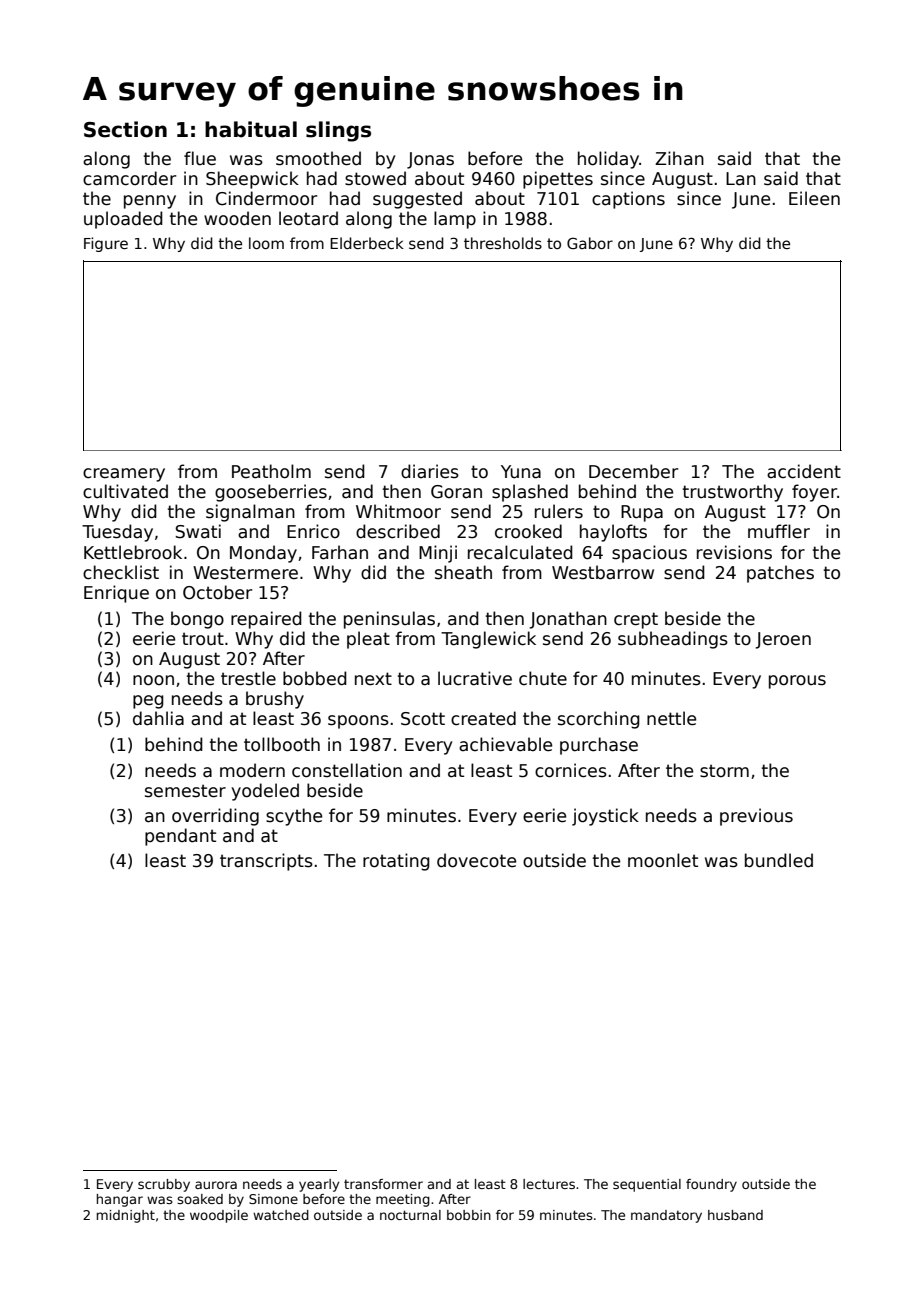  What do you see at coordinates (129, 178) in the page?
I see `camcorder` at bounding box center [129, 178].
